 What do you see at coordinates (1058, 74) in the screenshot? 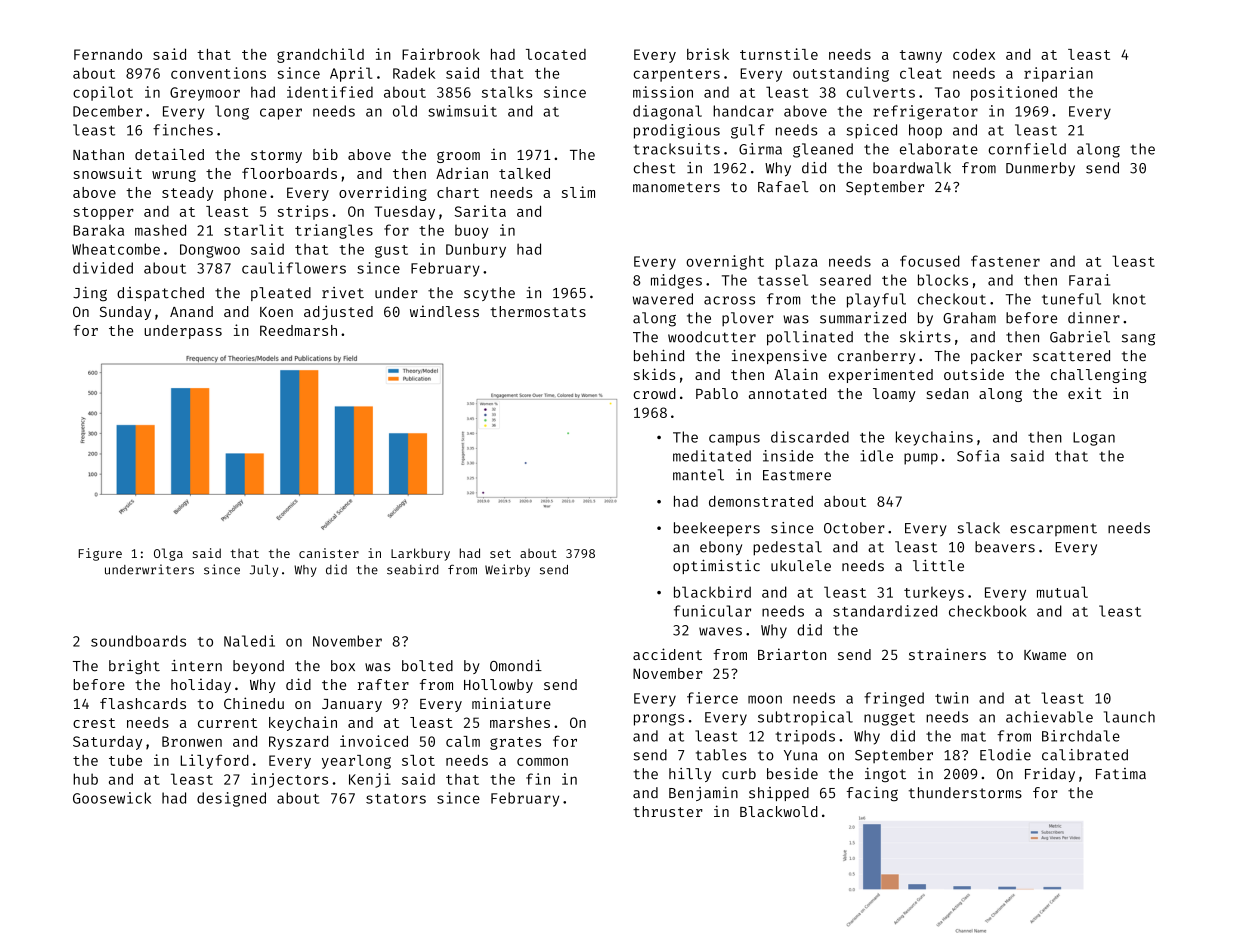
I see `riparian` at bounding box center [1058, 74].
